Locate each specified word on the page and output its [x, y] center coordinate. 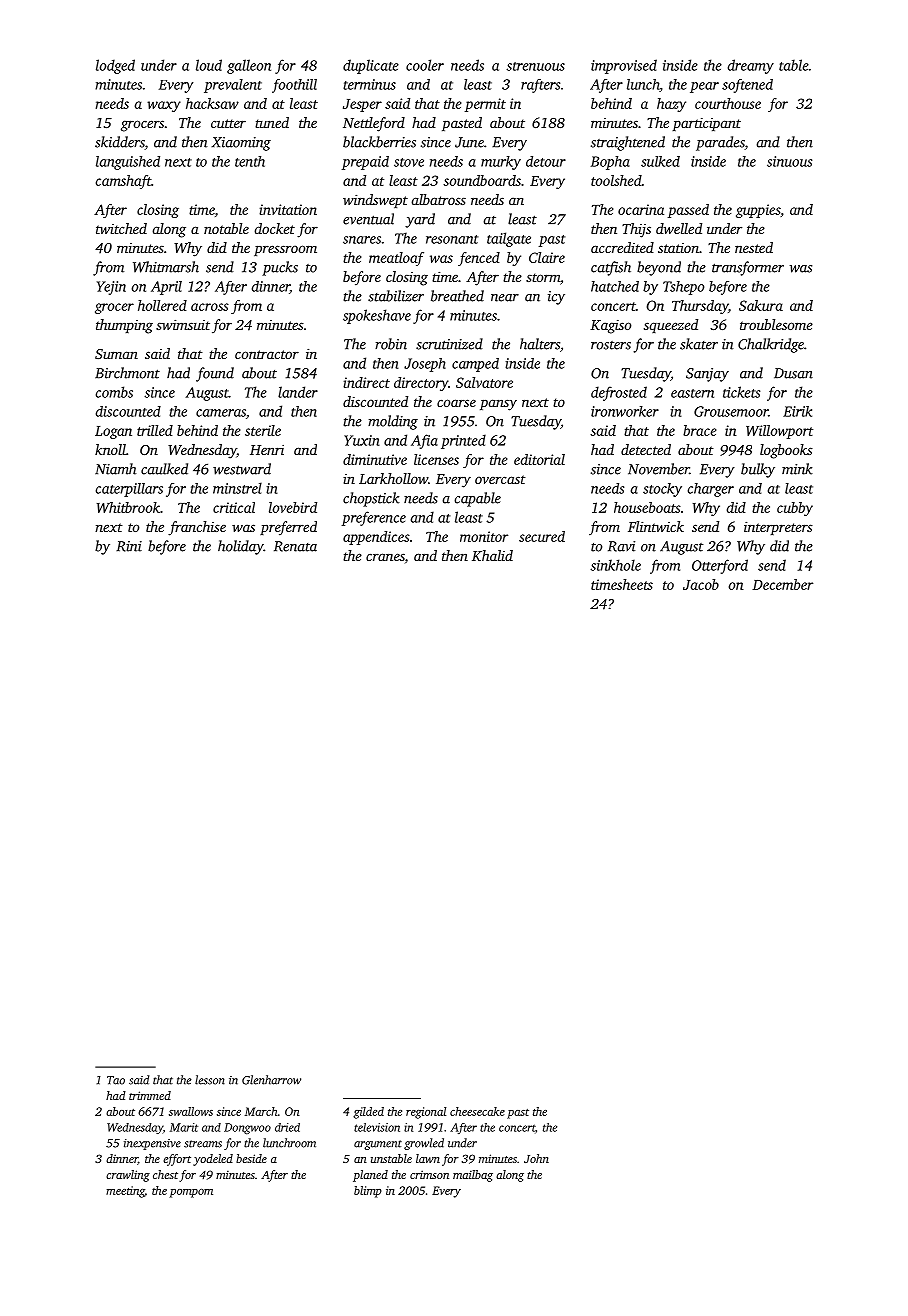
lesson [210, 1080]
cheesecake [477, 1111]
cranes [385, 557]
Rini [129, 546]
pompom [191, 1193]
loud [209, 65]
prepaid [365, 163]
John [536, 1158]
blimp [368, 1192]
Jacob [701, 584]
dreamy [751, 66]
